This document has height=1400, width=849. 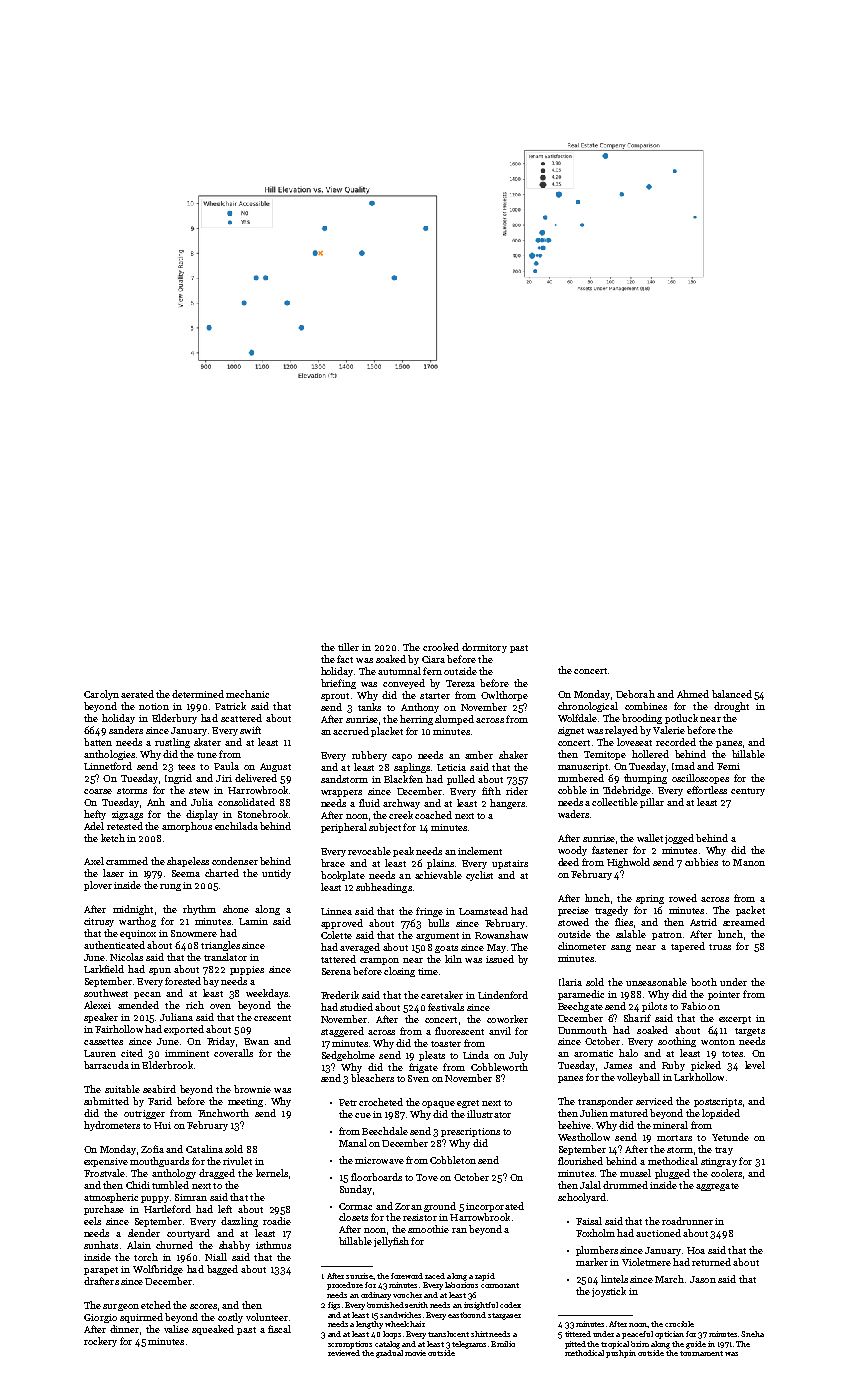 I want to click on Dunmouth, so click(x=582, y=1030).
